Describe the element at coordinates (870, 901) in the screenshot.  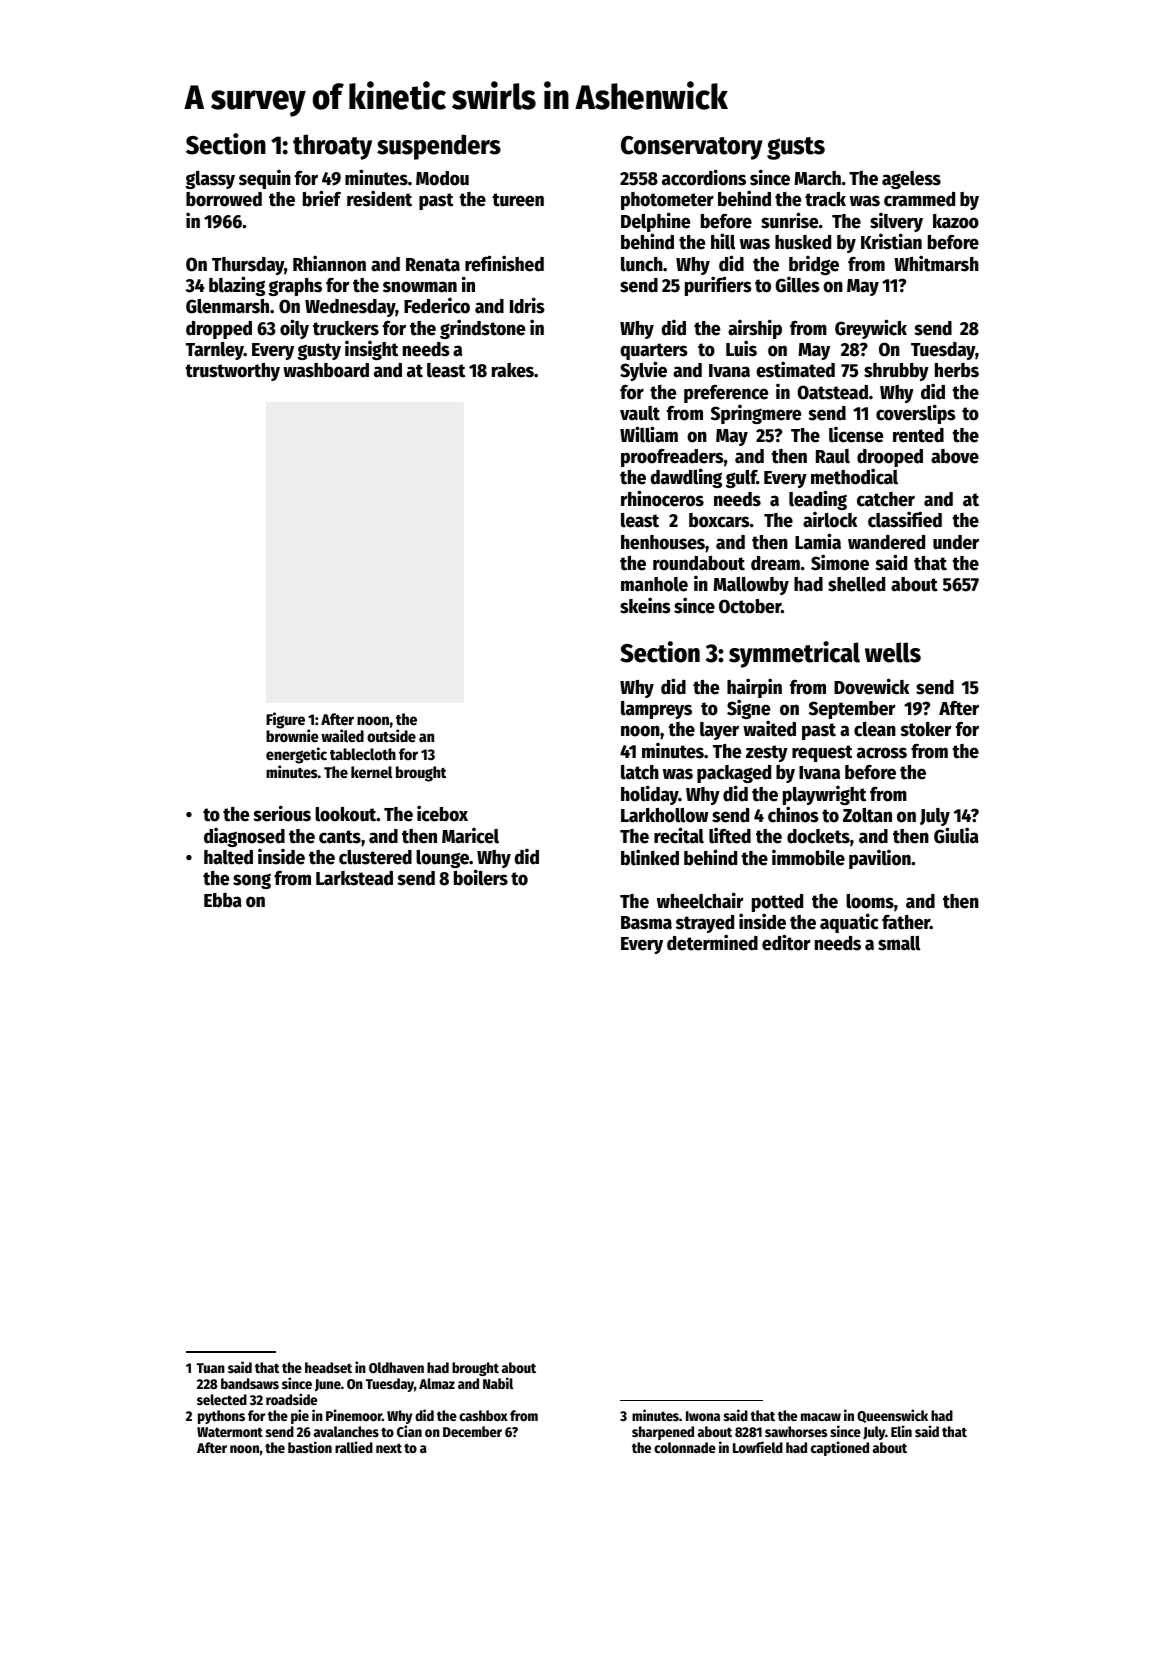
I see `looms` at that location.
